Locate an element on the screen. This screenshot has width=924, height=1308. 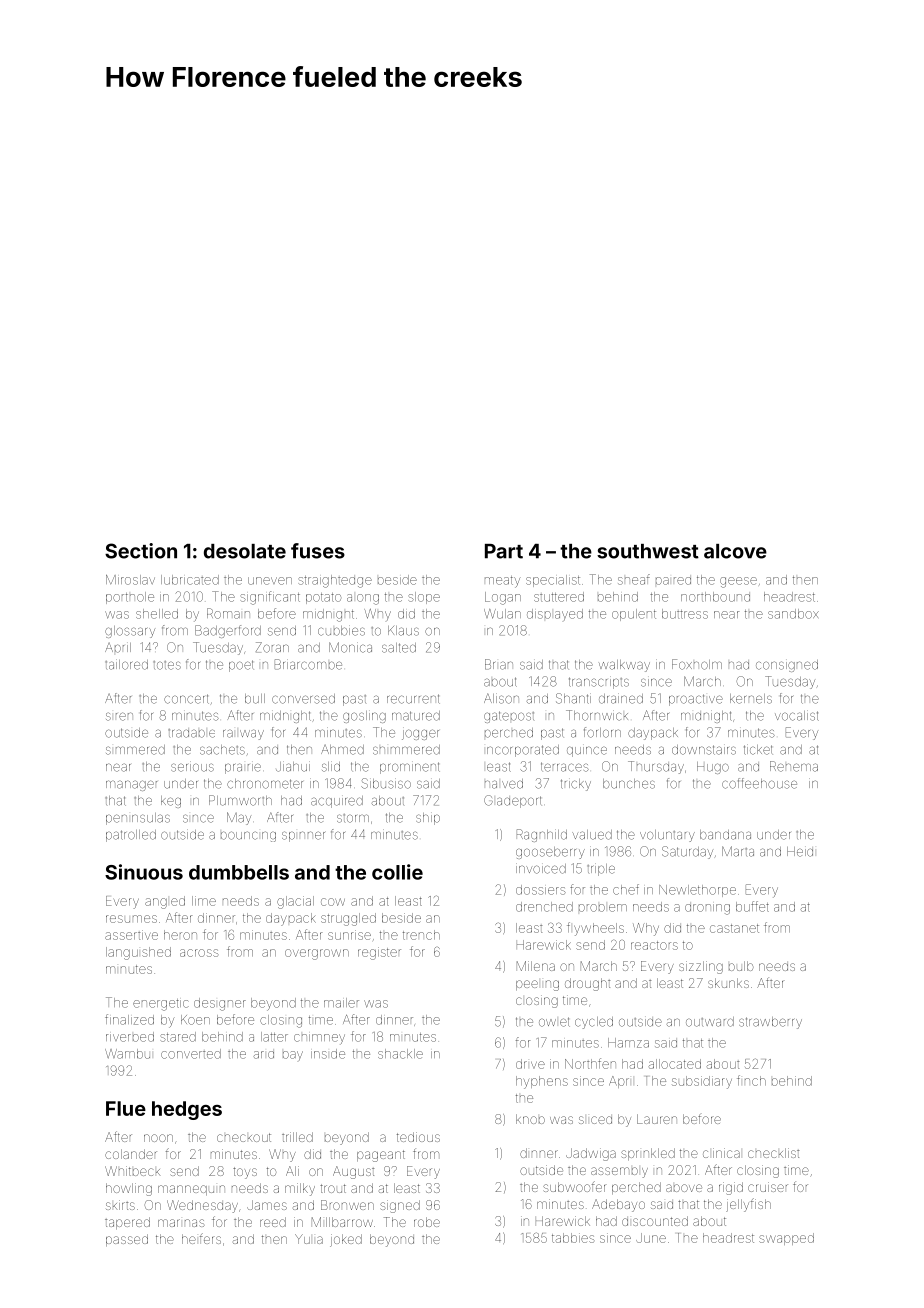
collie is located at coordinates (397, 872).
